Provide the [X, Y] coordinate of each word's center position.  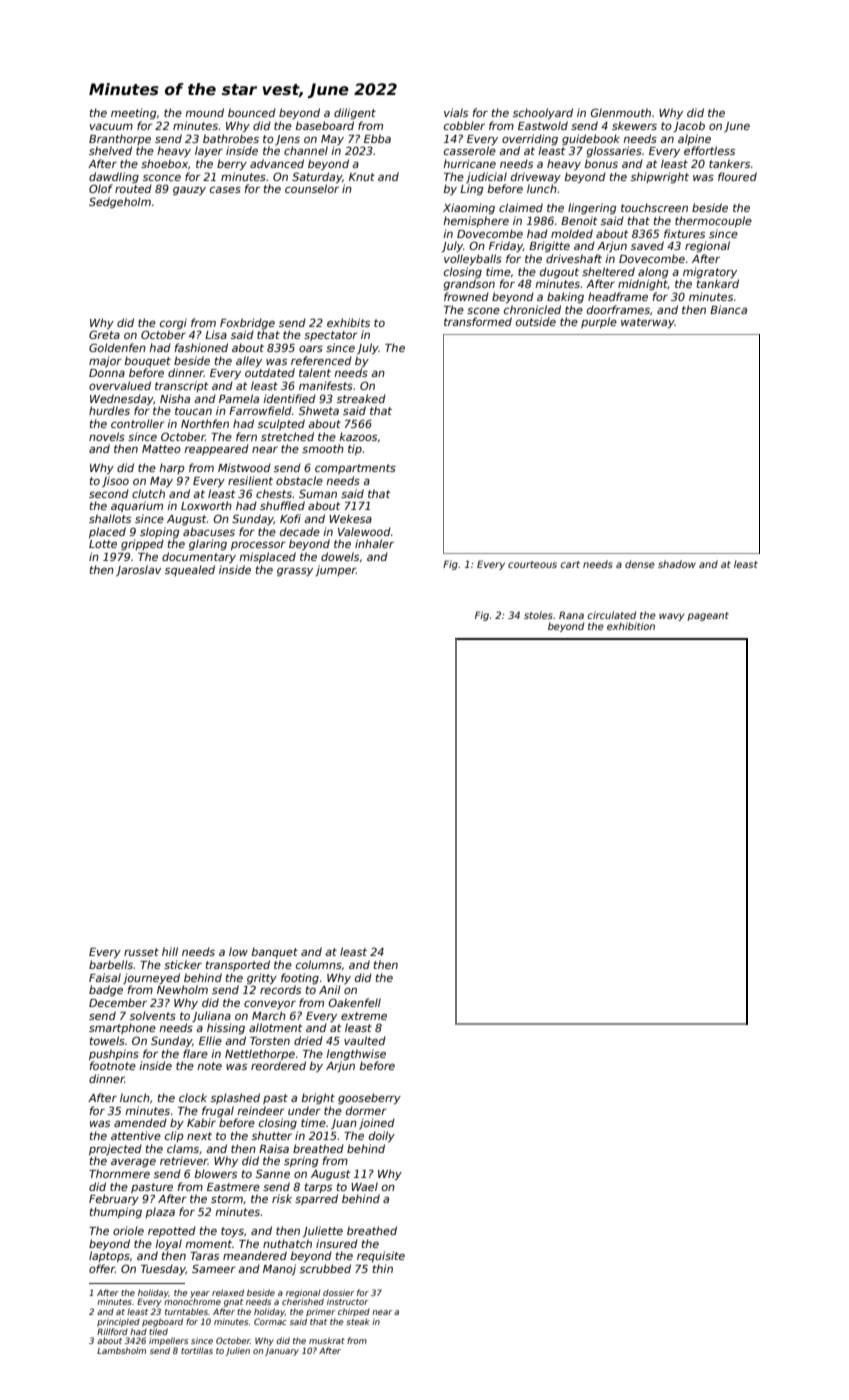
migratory [710, 273]
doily [382, 1136]
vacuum [111, 127]
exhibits [348, 322]
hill [170, 951]
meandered [255, 1255]
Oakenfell [354, 1002]
